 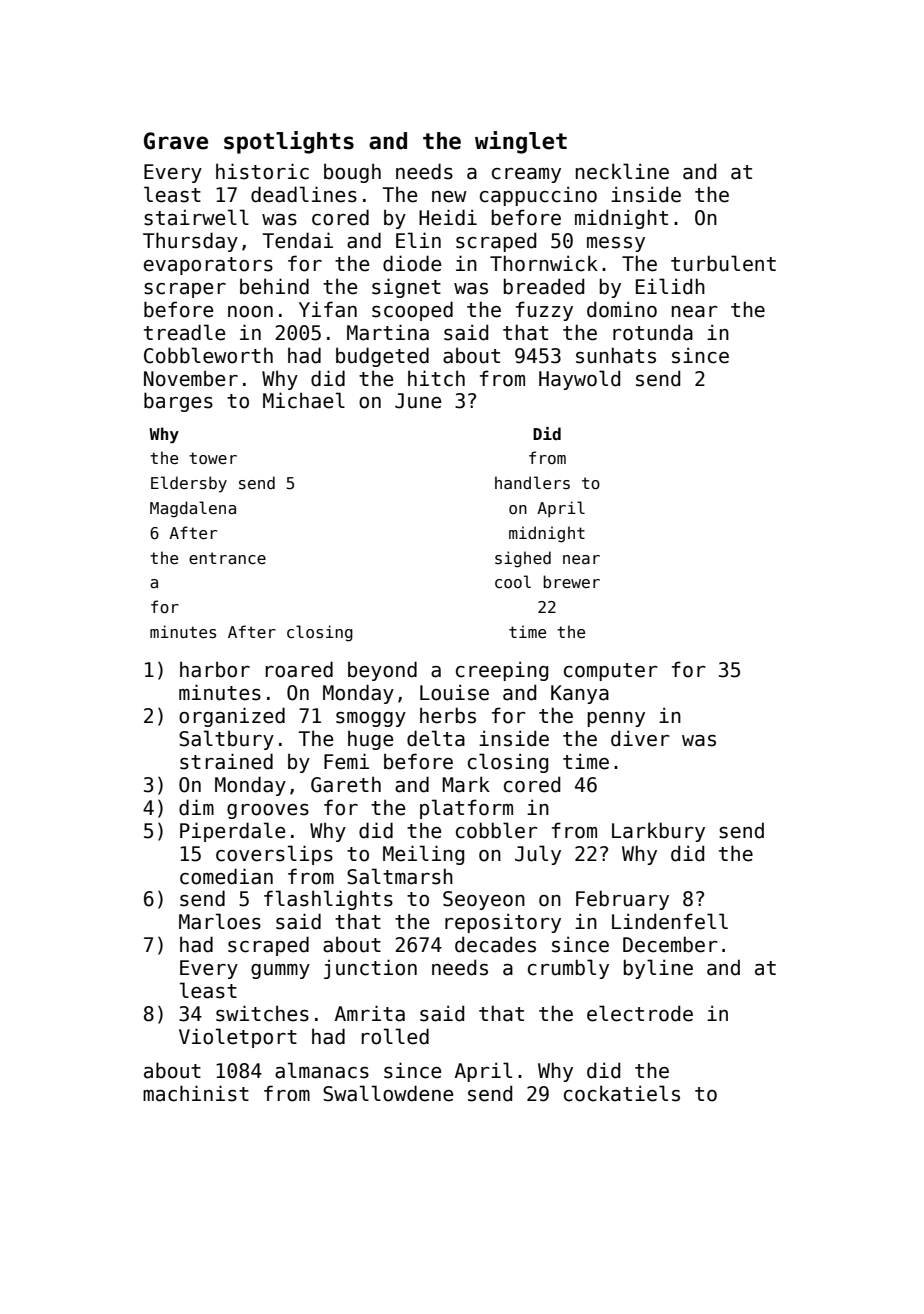 I want to click on diver, so click(x=640, y=738).
